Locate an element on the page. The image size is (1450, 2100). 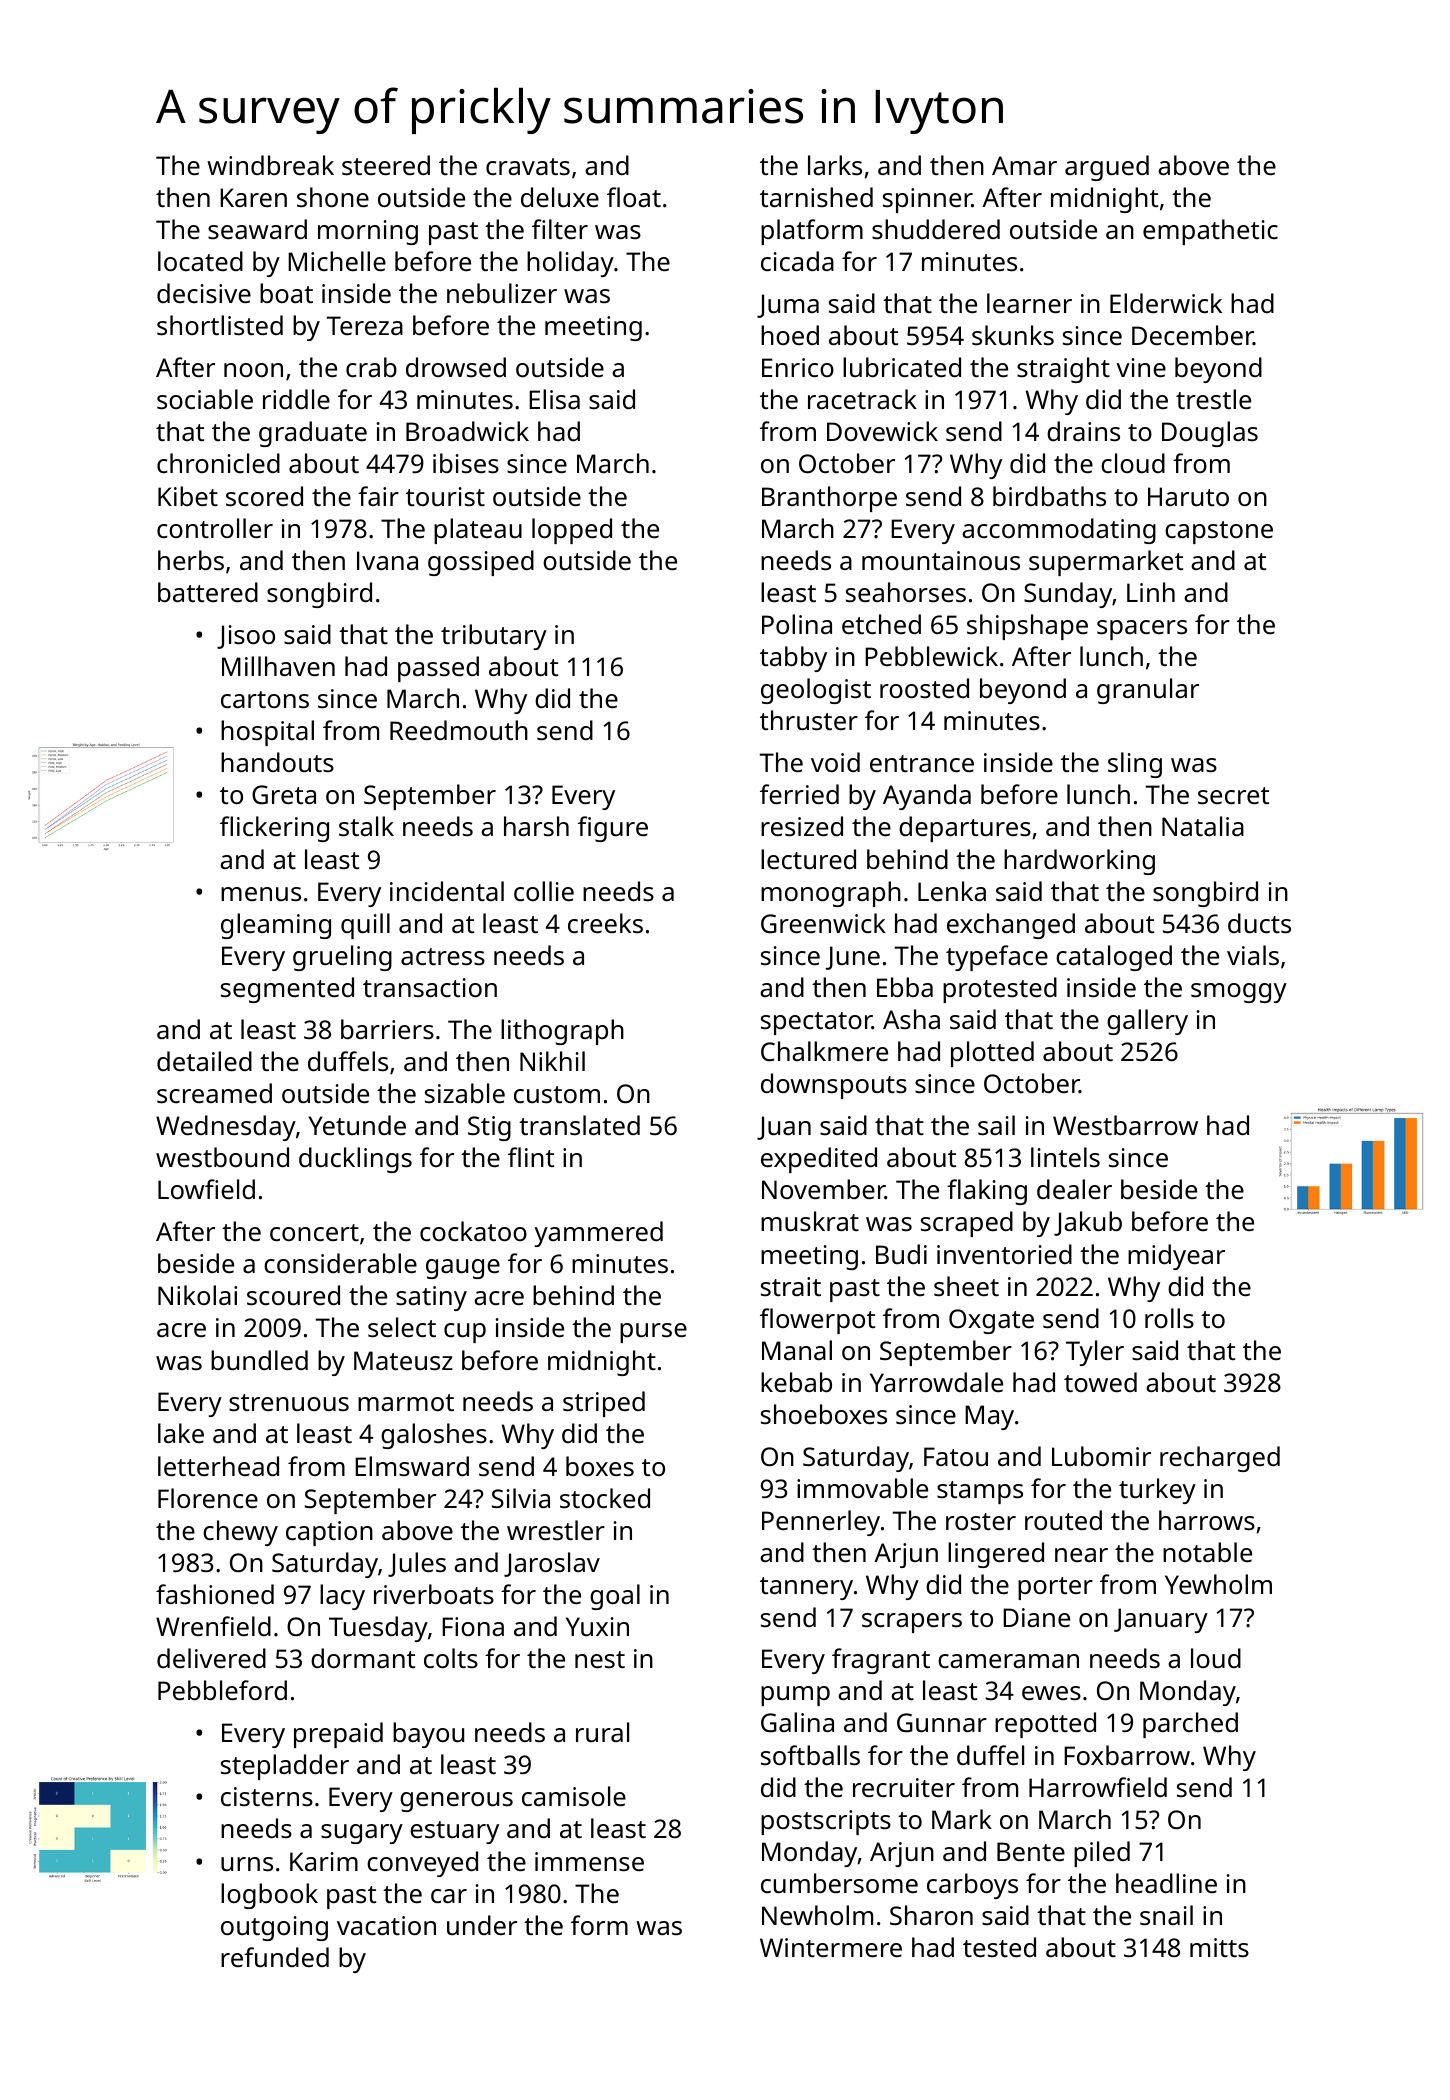
Juan is located at coordinates (784, 1128).
